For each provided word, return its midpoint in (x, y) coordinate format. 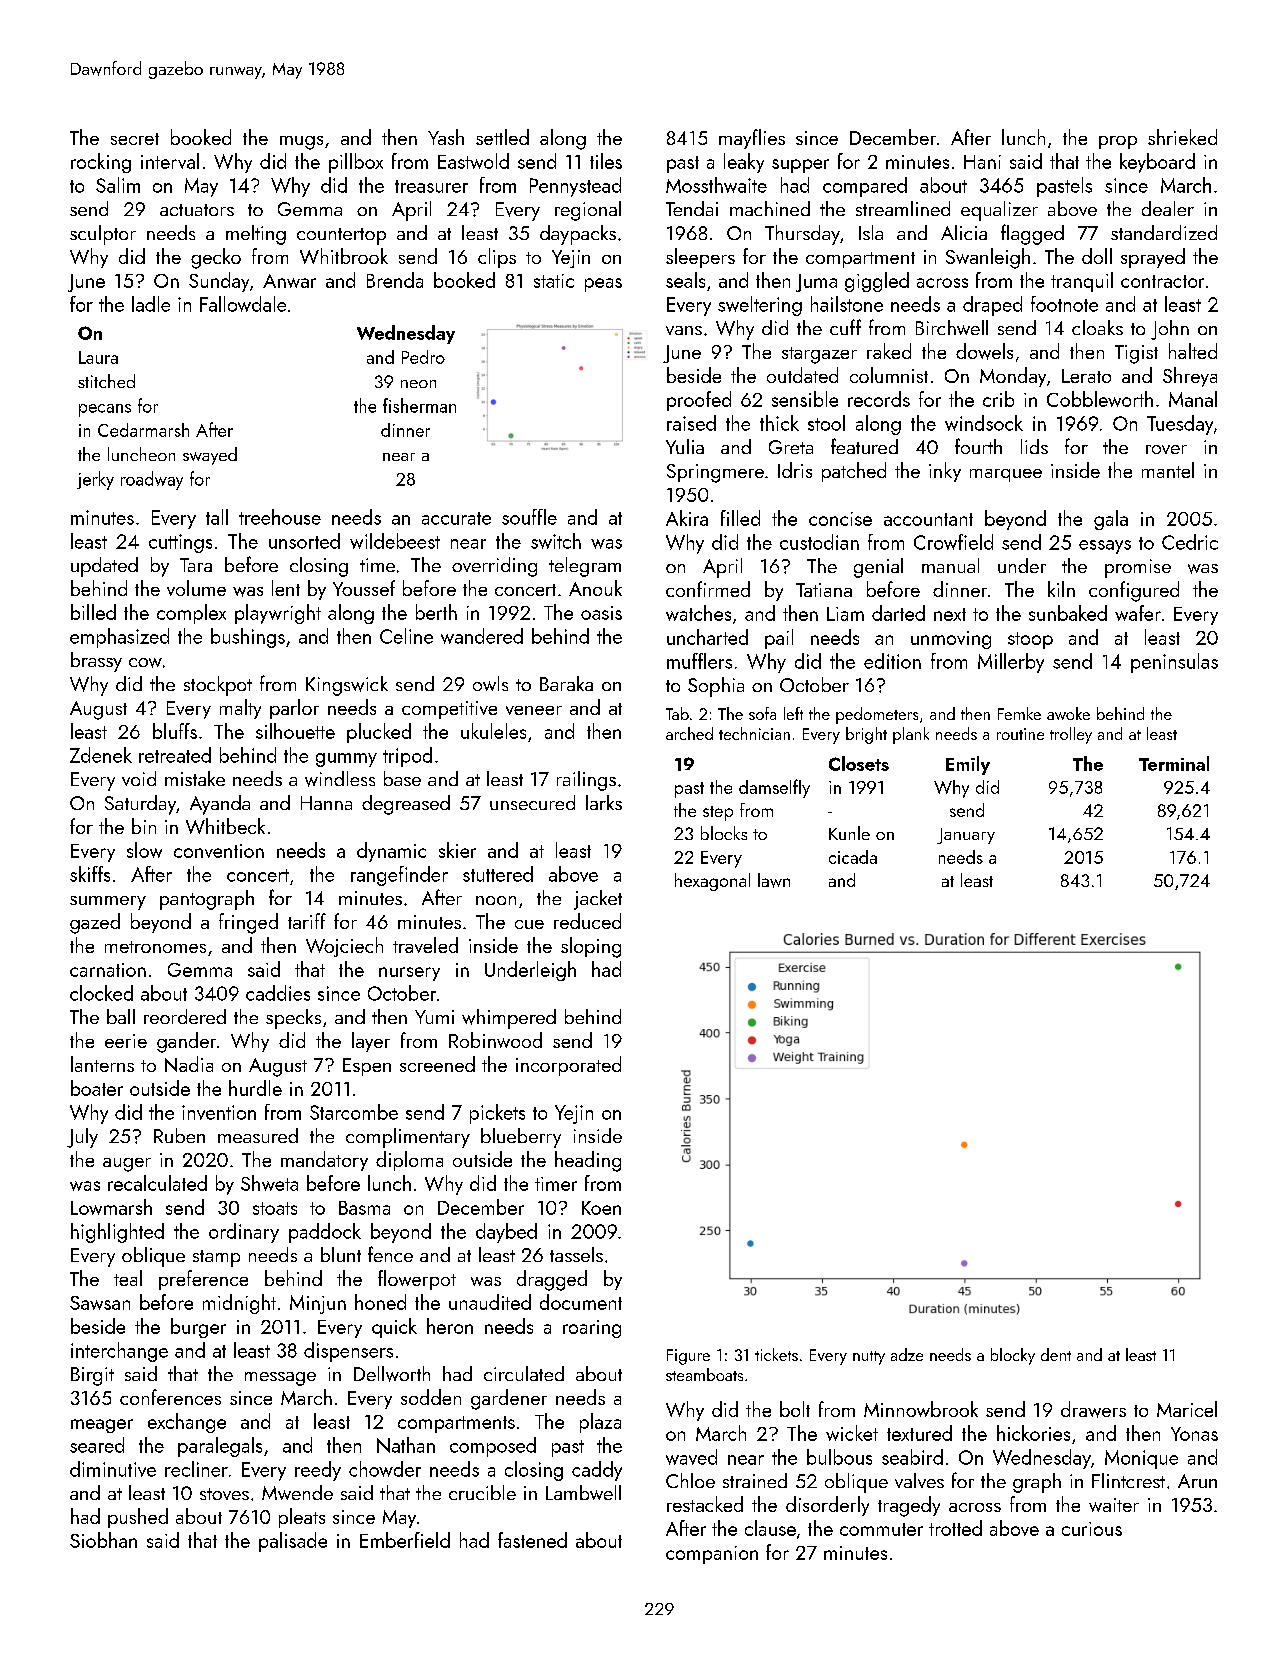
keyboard (1157, 163)
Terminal (1174, 763)
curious (1092, 1529)
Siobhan (103, 1540)
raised (691, 423)
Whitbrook (344, 256)
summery (108, 903)
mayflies (752, 139)
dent (1056, 1354)
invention (219, 1112)
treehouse (280, 517)
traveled (425, 945)
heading (588, 1161)
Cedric (1190, 542)
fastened (532, 1540)
